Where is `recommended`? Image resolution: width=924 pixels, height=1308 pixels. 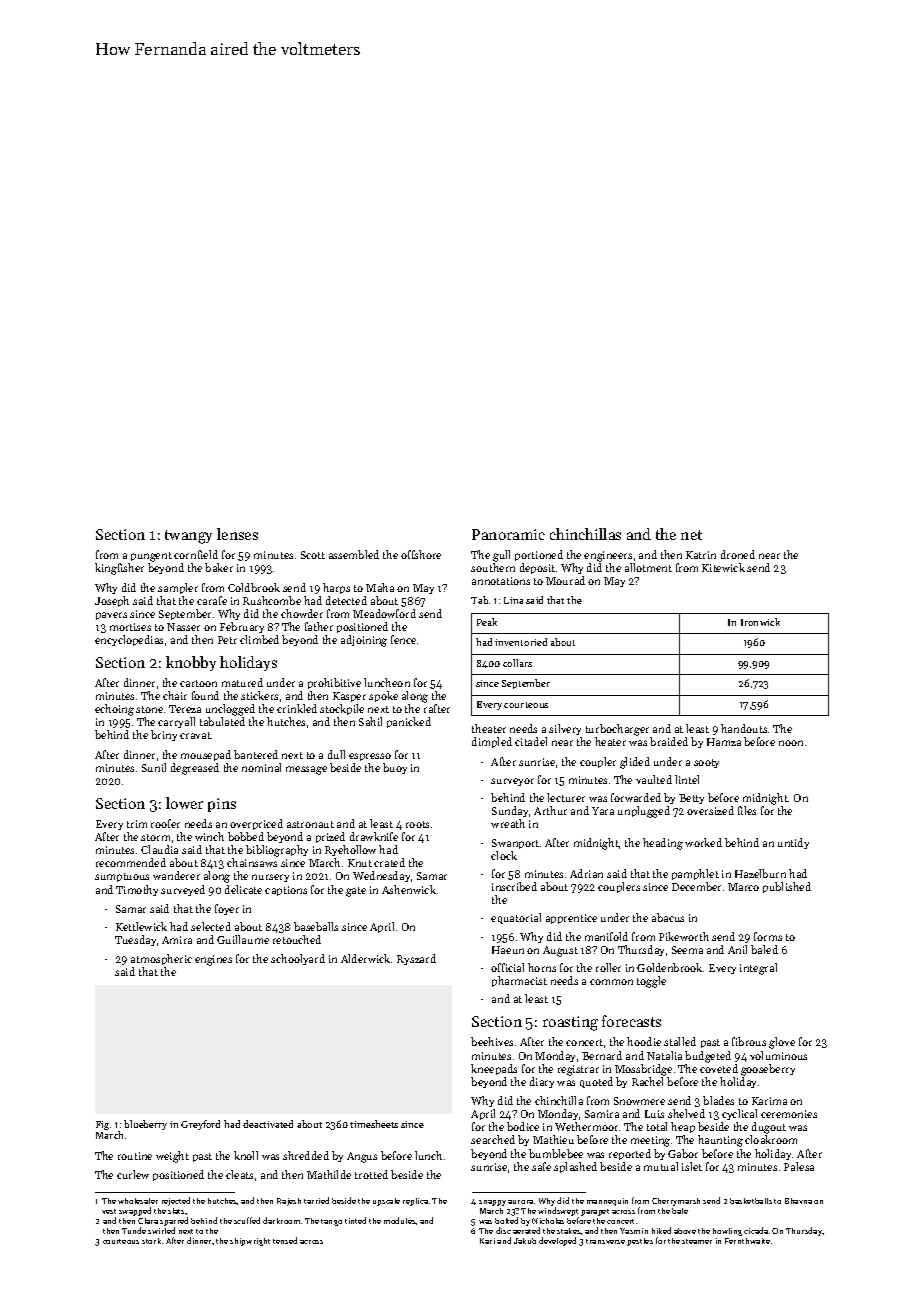
recommended is located at coordinates (131, 862).
